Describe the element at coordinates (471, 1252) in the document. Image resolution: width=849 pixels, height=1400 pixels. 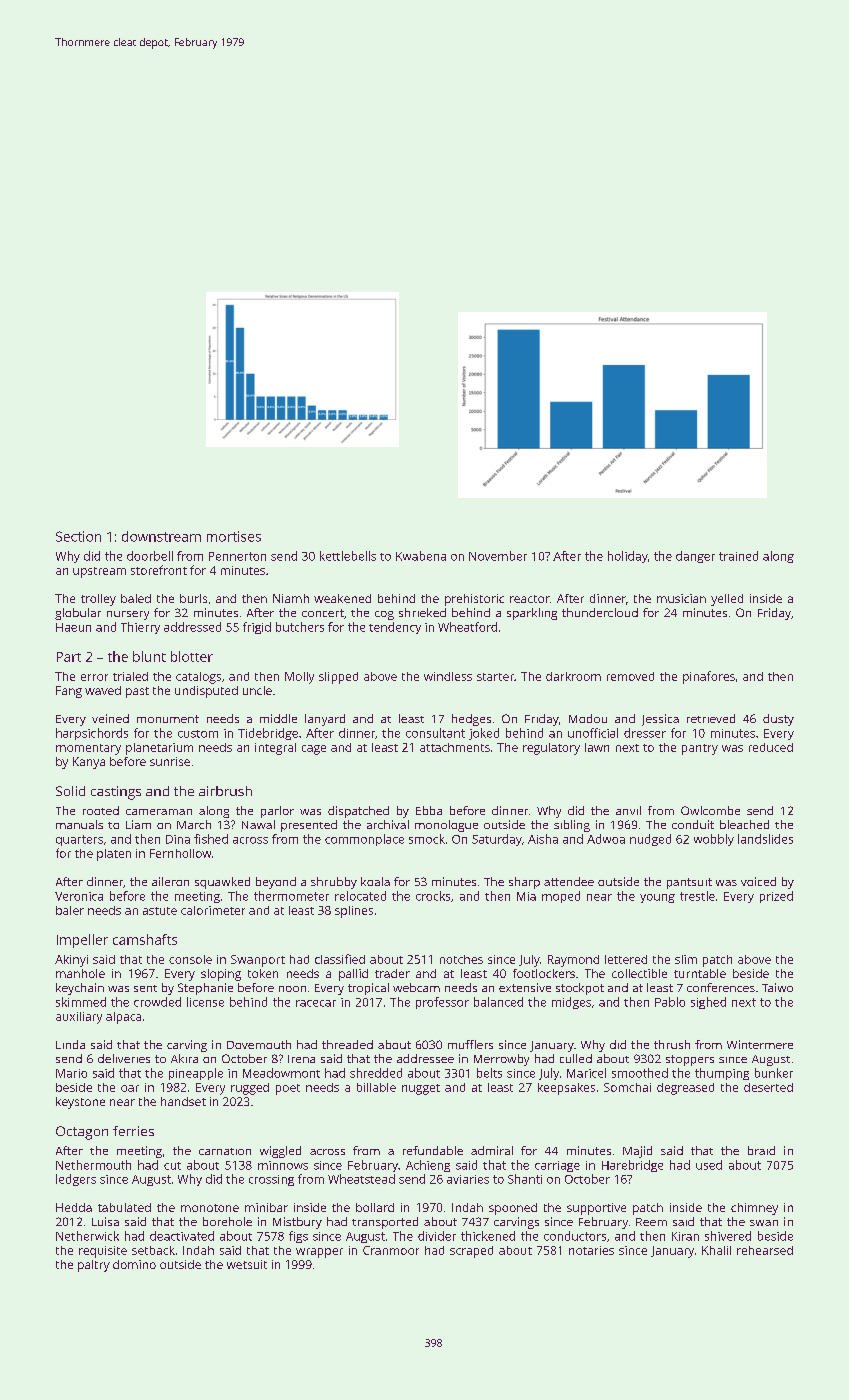
I see `scraped` at that location.
